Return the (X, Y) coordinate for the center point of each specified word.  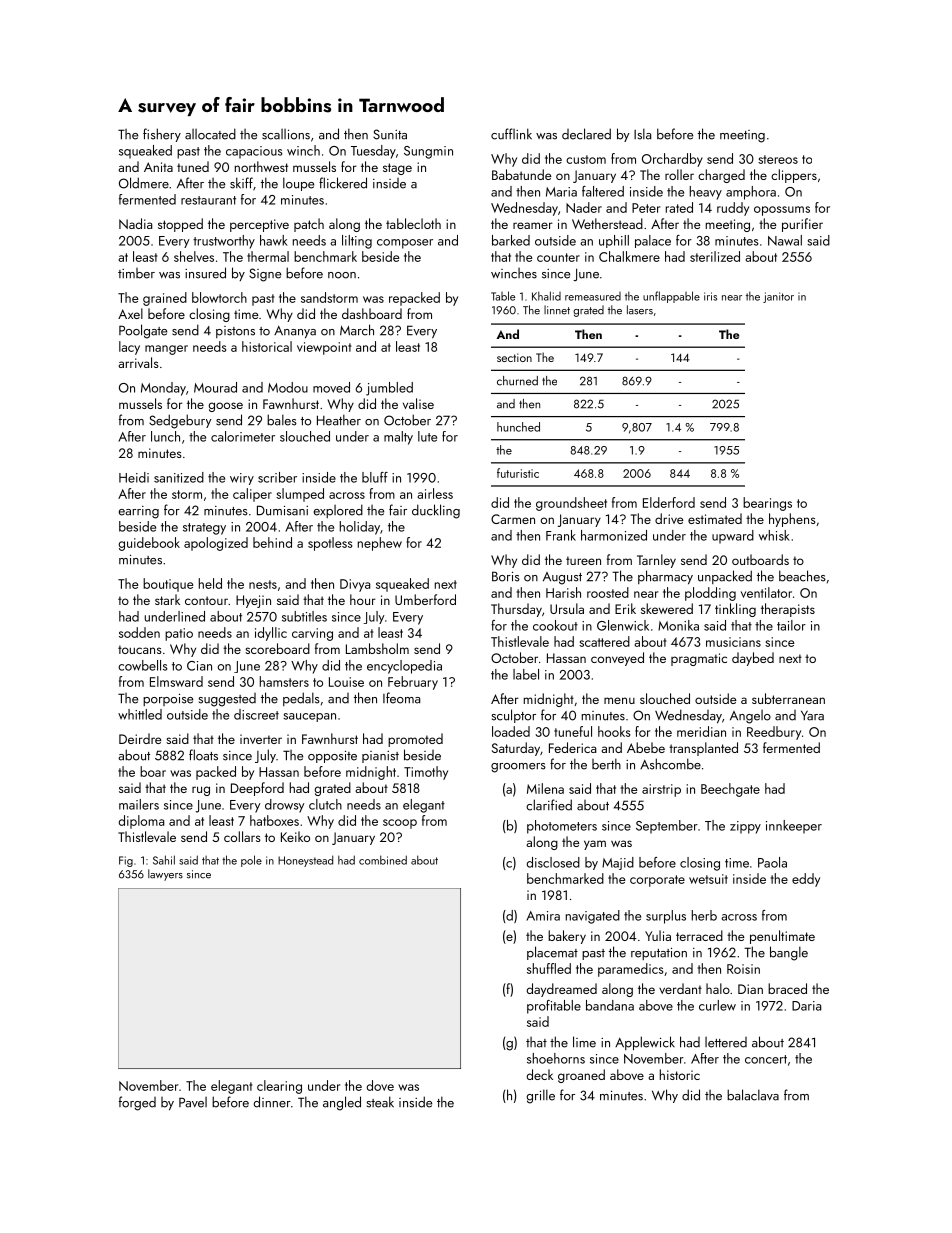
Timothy (426, 773)
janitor (778, 297)
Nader (584, 207)
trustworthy (224, 242)
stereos (778, 159)
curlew (717, 1005)
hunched (518, 427)
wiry (242, 479)
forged (137, 1103)
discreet (256, 714)
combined (383, 860)
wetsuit (708, 879)
